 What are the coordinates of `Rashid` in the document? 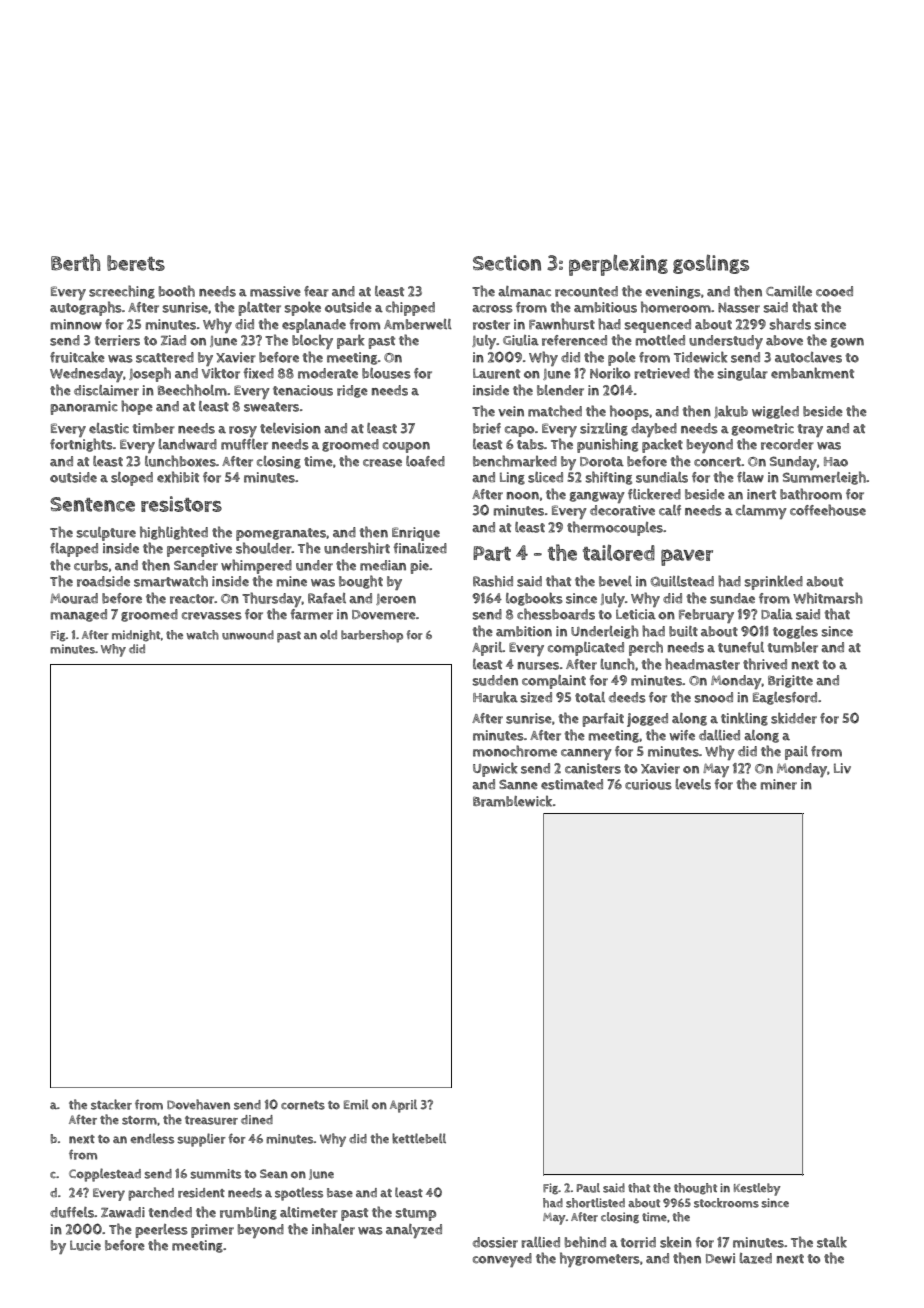 It's located at (493, 581).
